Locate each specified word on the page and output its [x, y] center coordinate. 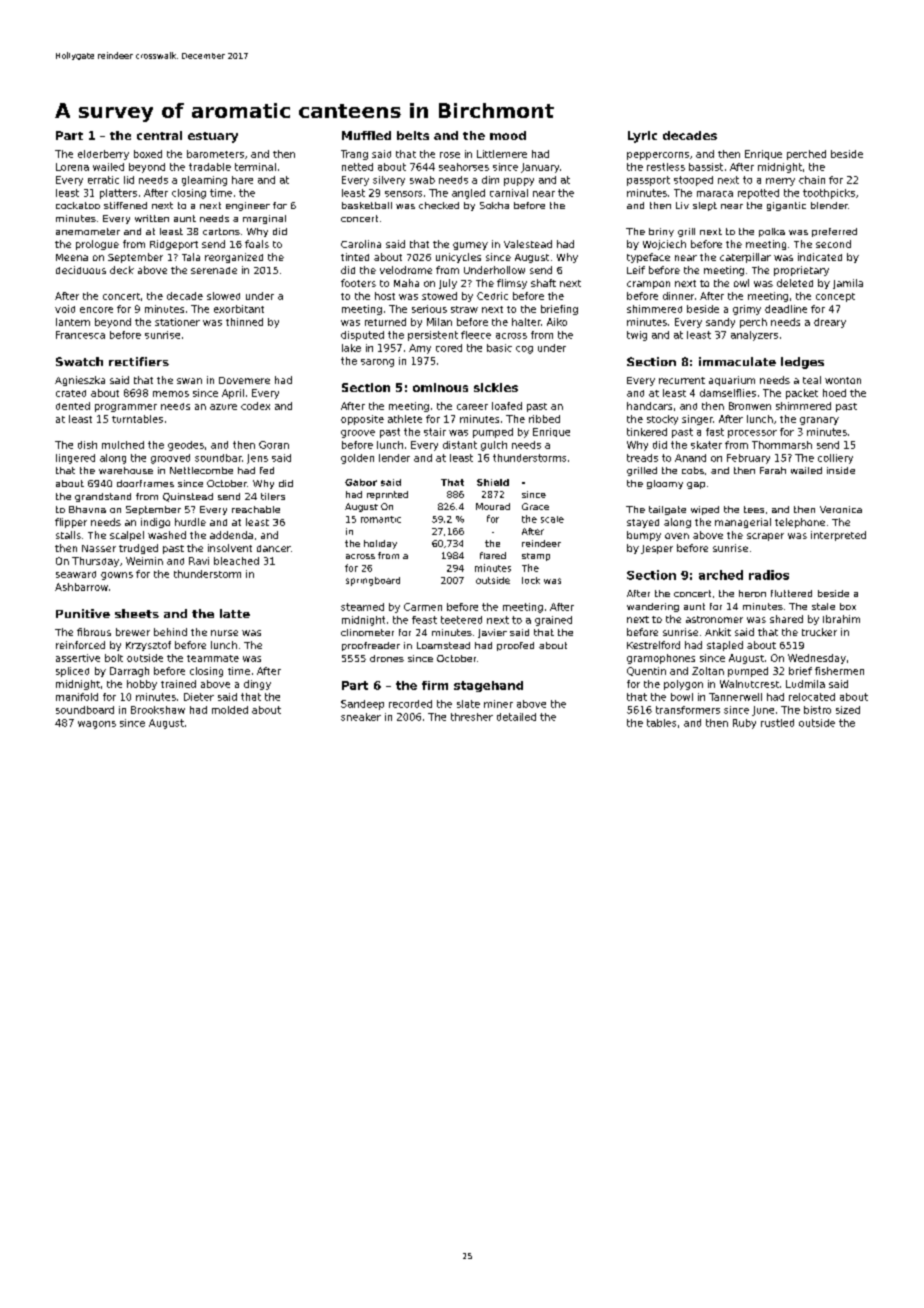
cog [524, 350]
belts [413, 135]
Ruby [744, 724]
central [159, 135]
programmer [126, 408]
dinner [678, 296]
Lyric [642, 137]
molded [230, 710]
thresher [472, 717]
